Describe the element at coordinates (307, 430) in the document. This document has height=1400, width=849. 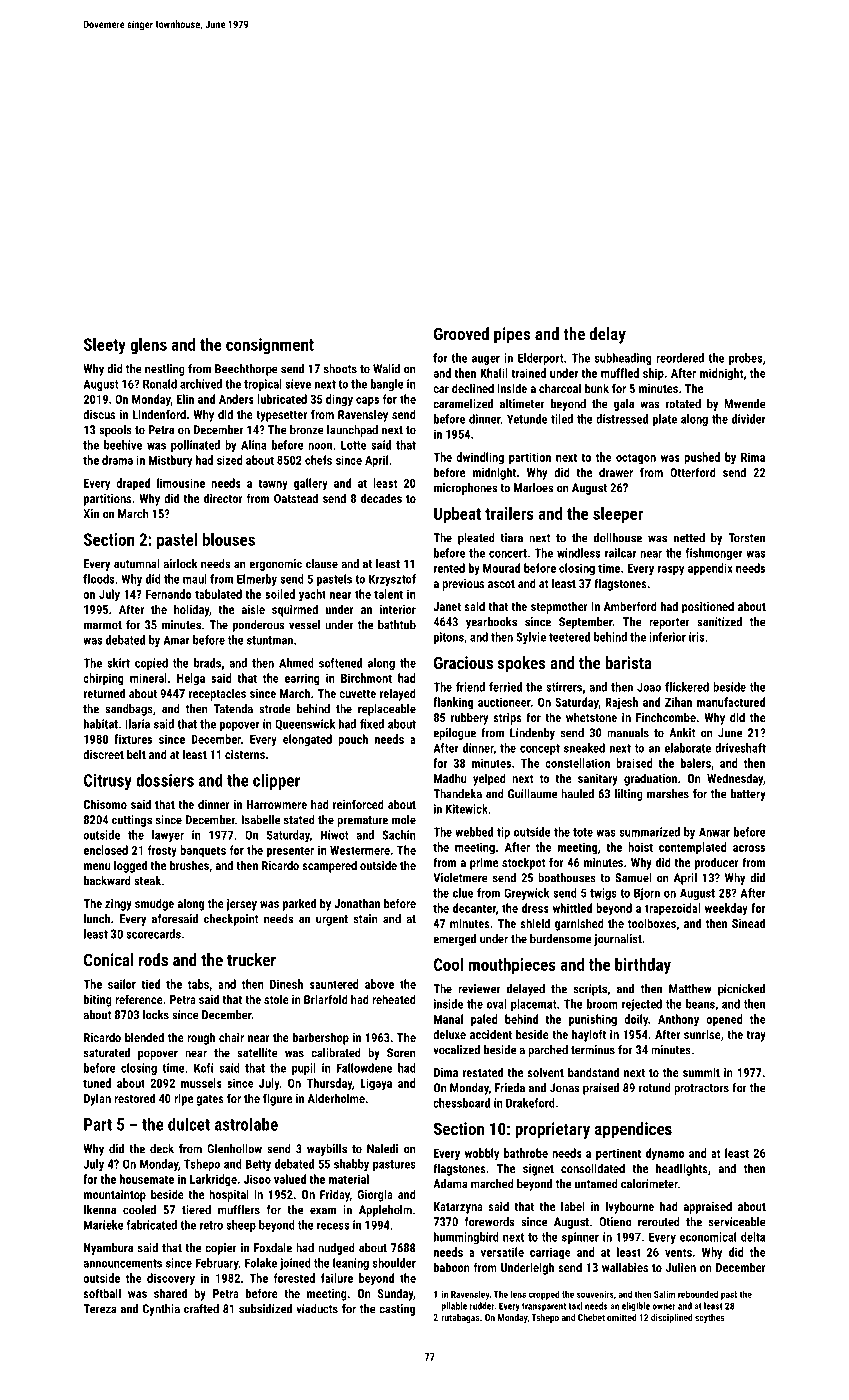
I see `bronze` at that location.
